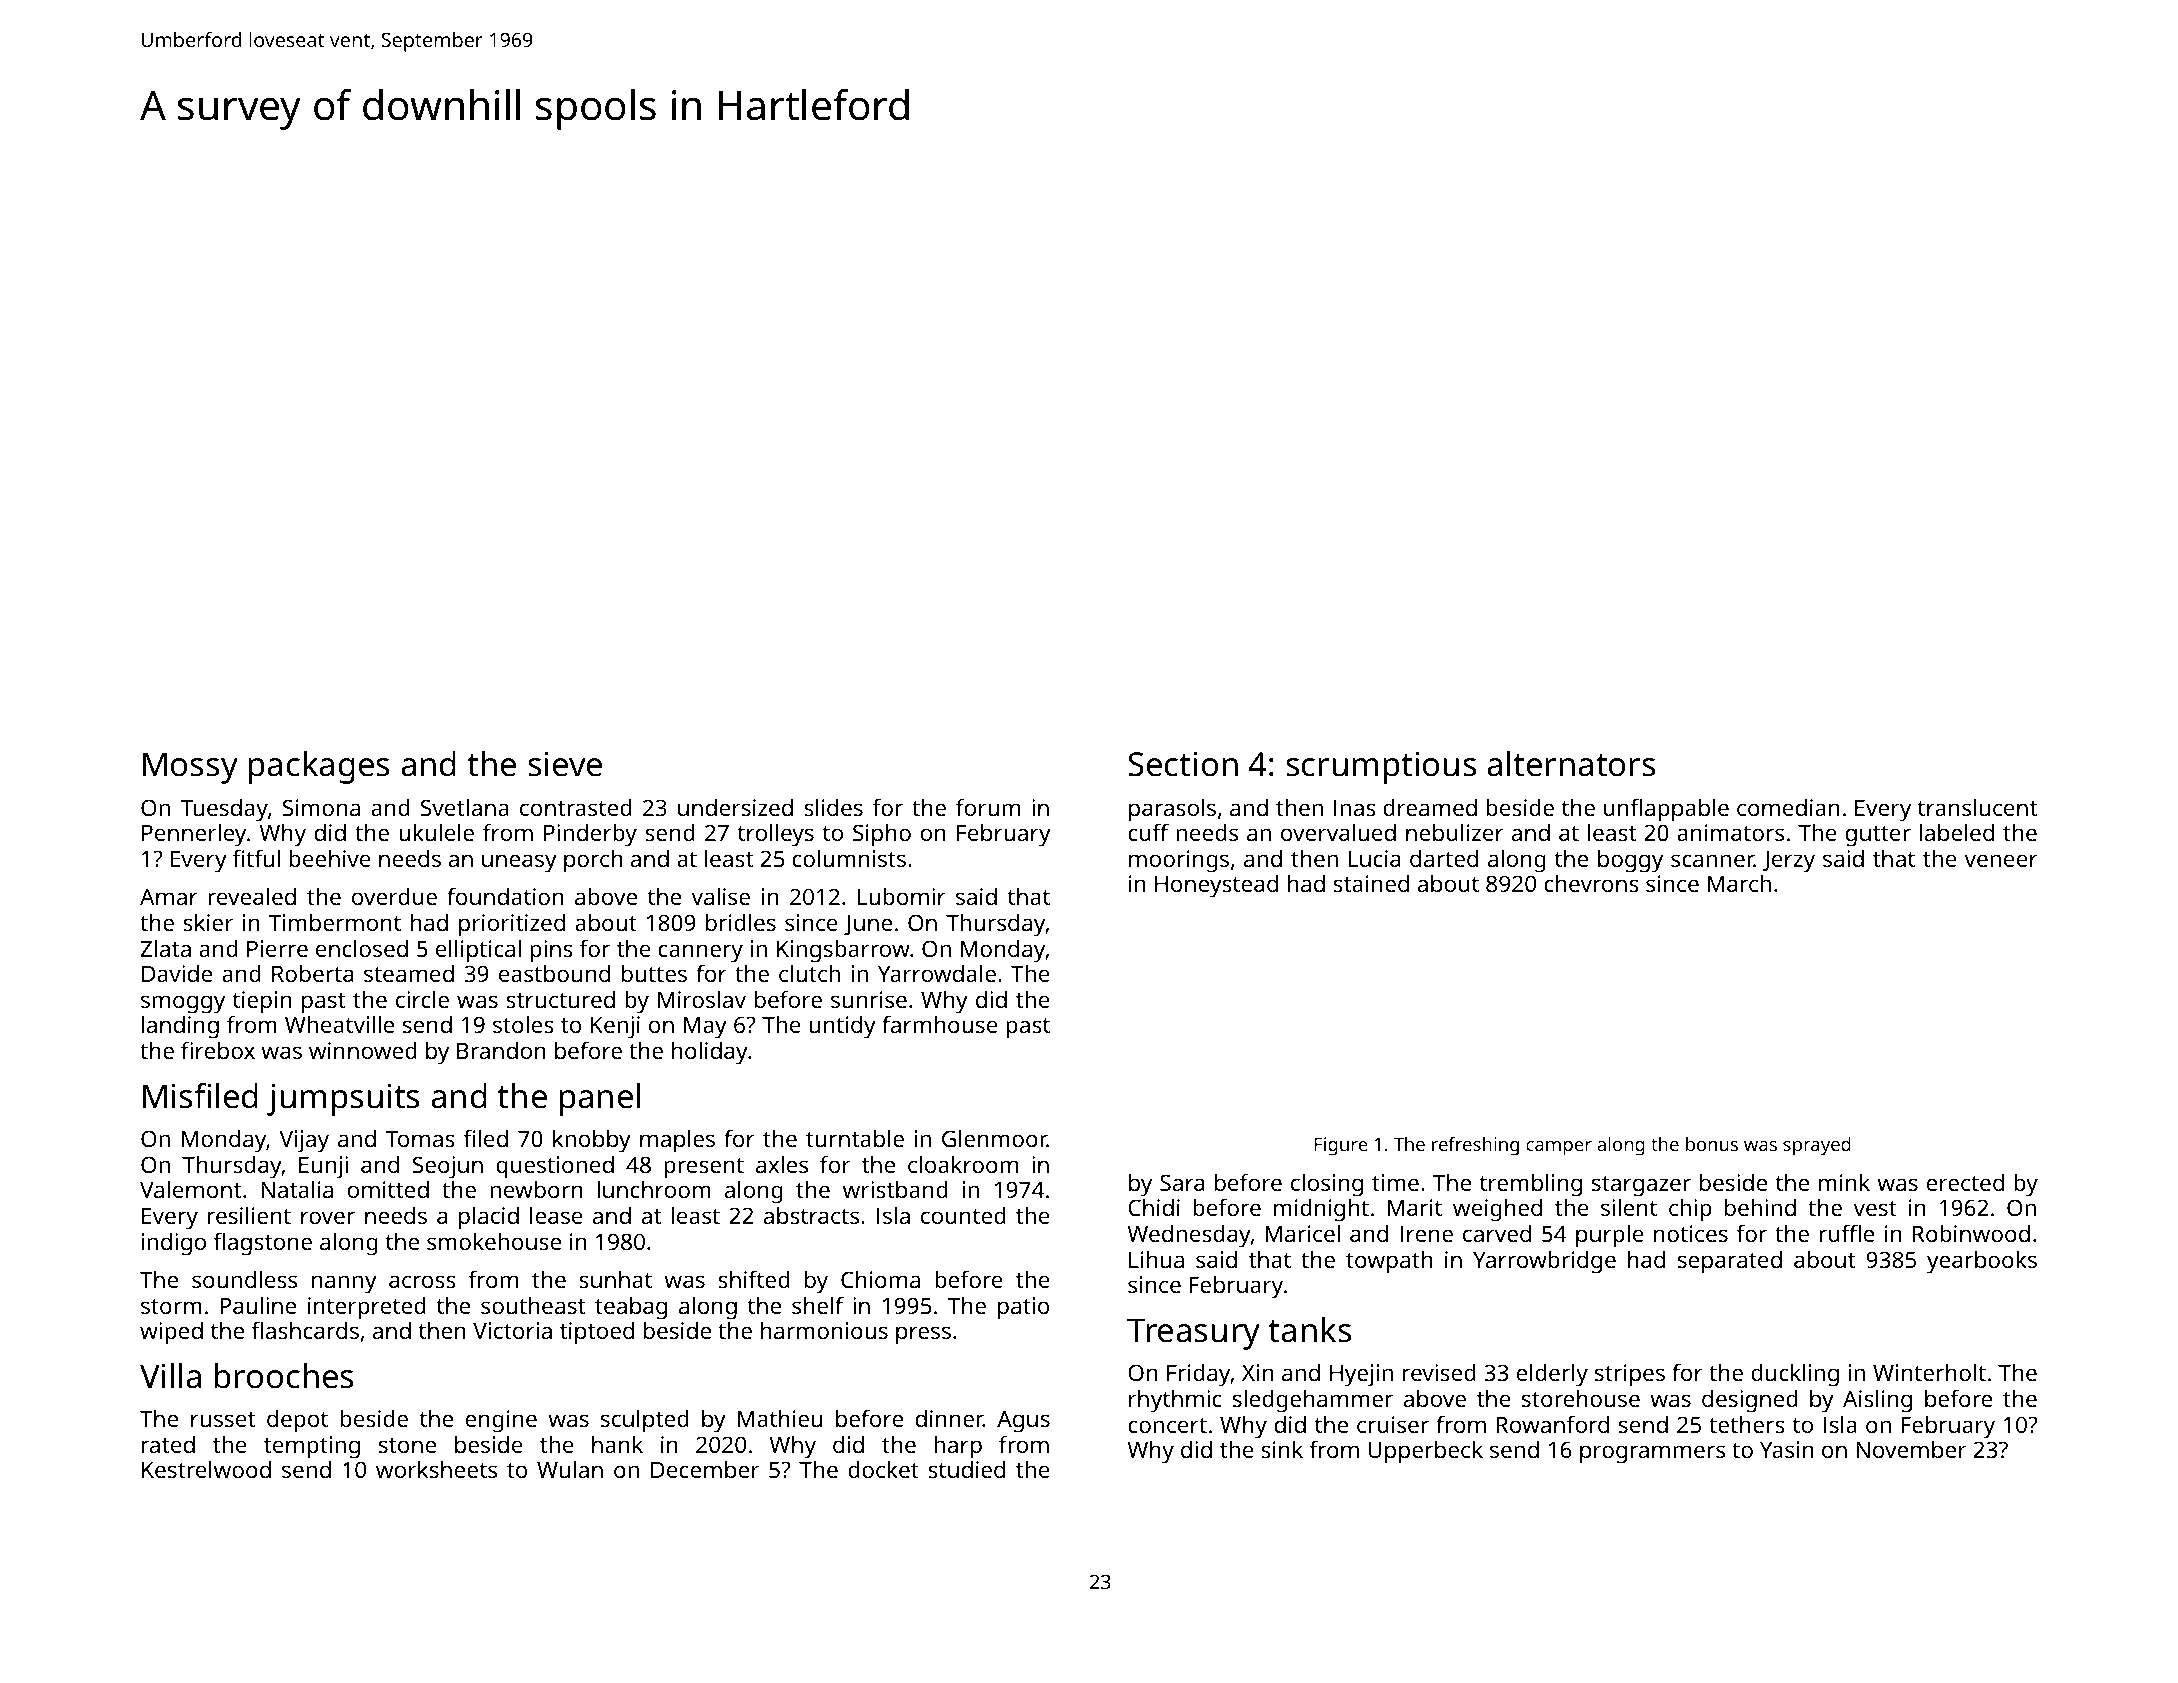 This screenshot has height=1683, width=2178. Describe the element at coordinates (2001, 860) in the screenshot. I see `veneer` at that location.
